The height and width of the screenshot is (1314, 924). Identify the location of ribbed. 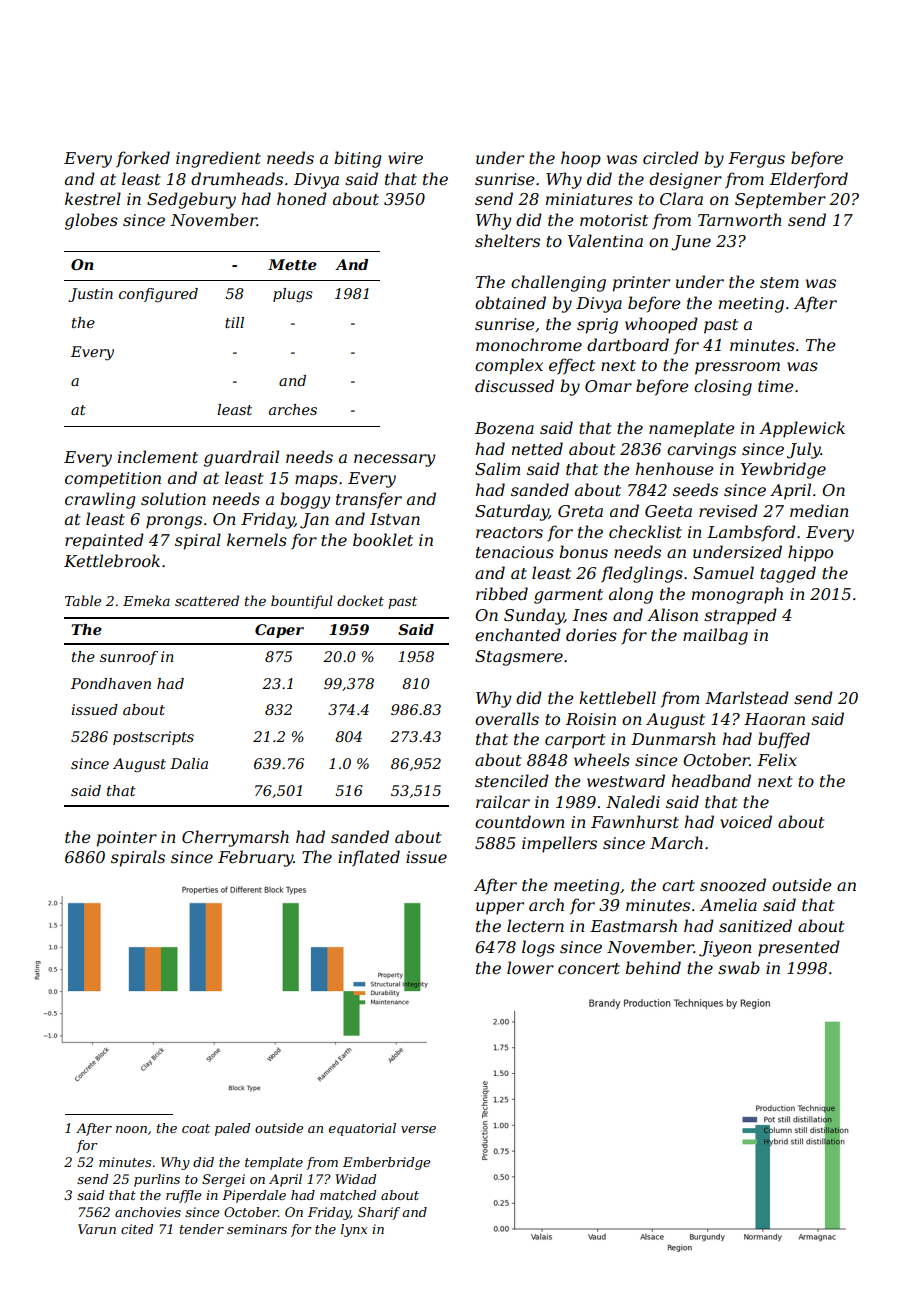
(502, 593).
